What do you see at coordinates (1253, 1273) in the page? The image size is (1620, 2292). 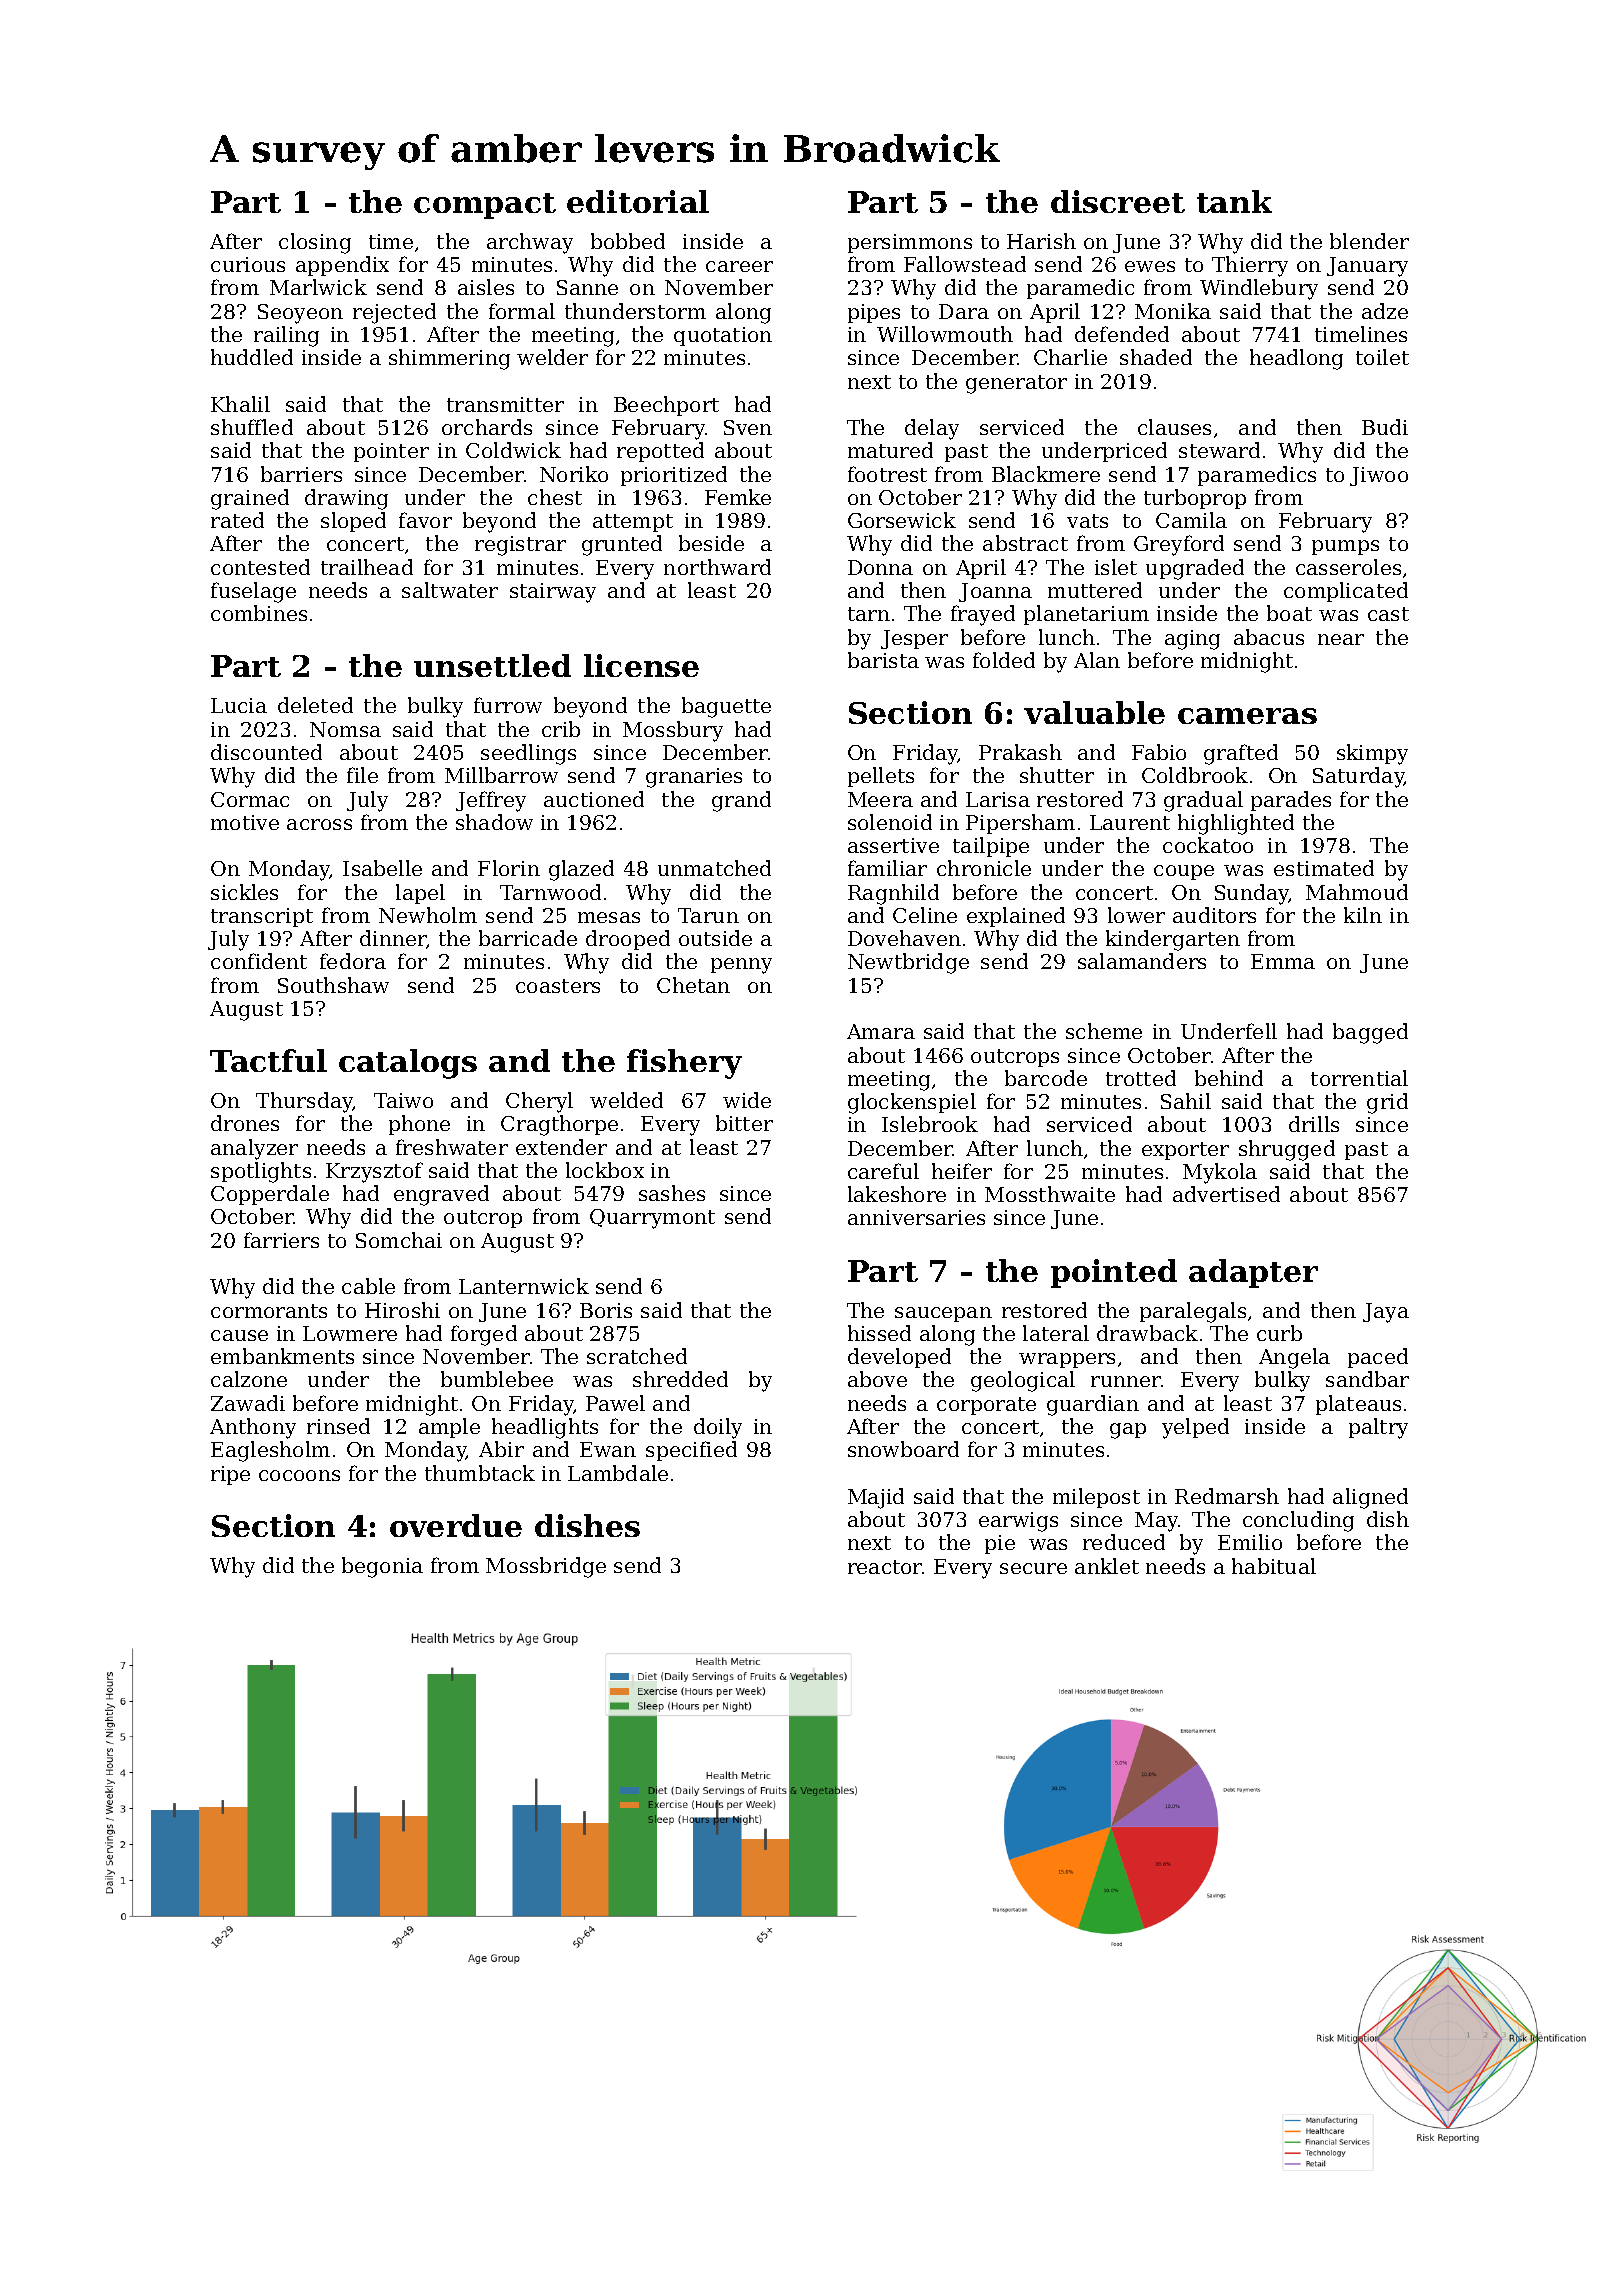 I see `adapter` at bounding box center [1253, 1273].
